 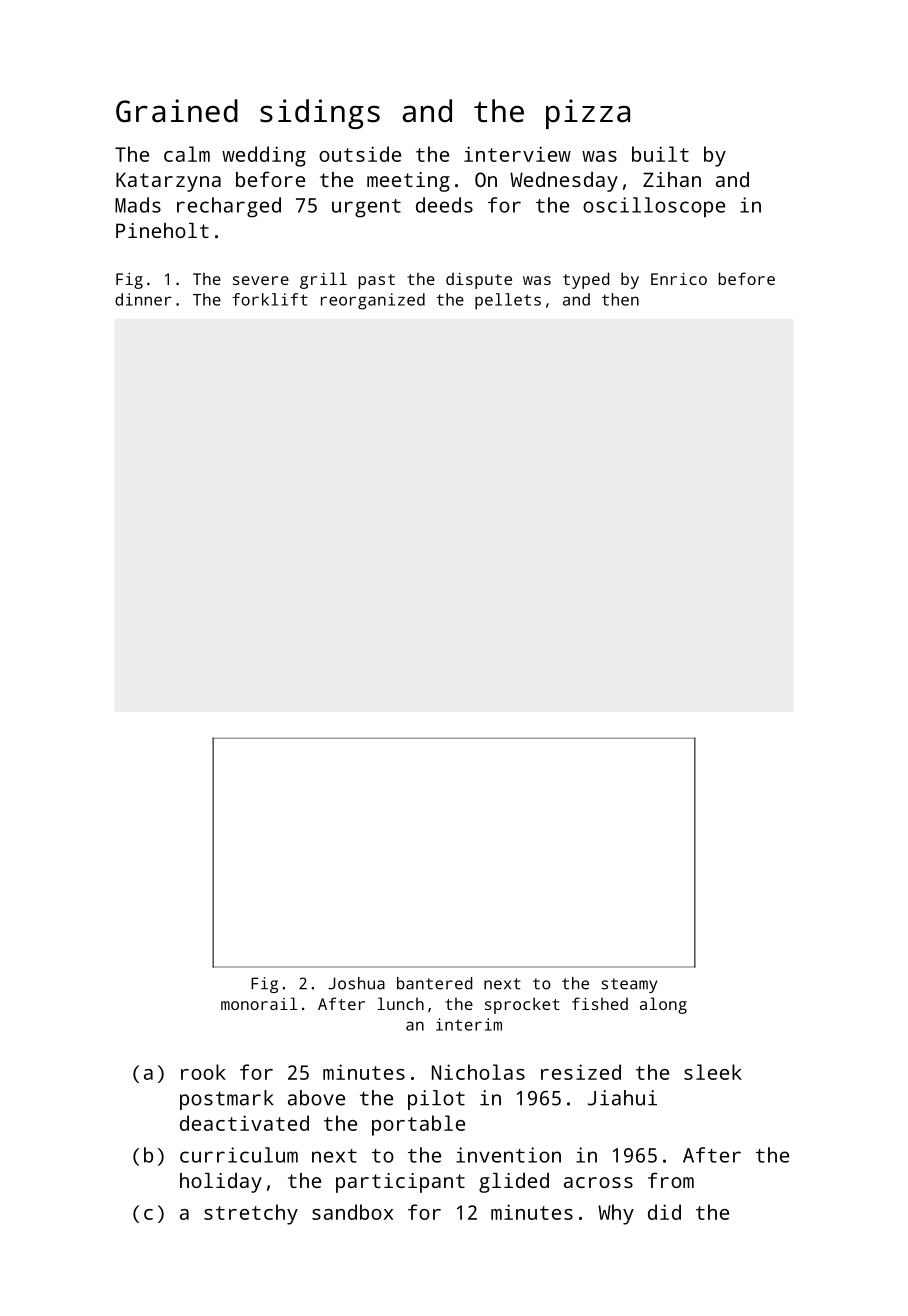 I want to click on Enrico, so click(x=679, y=279).
